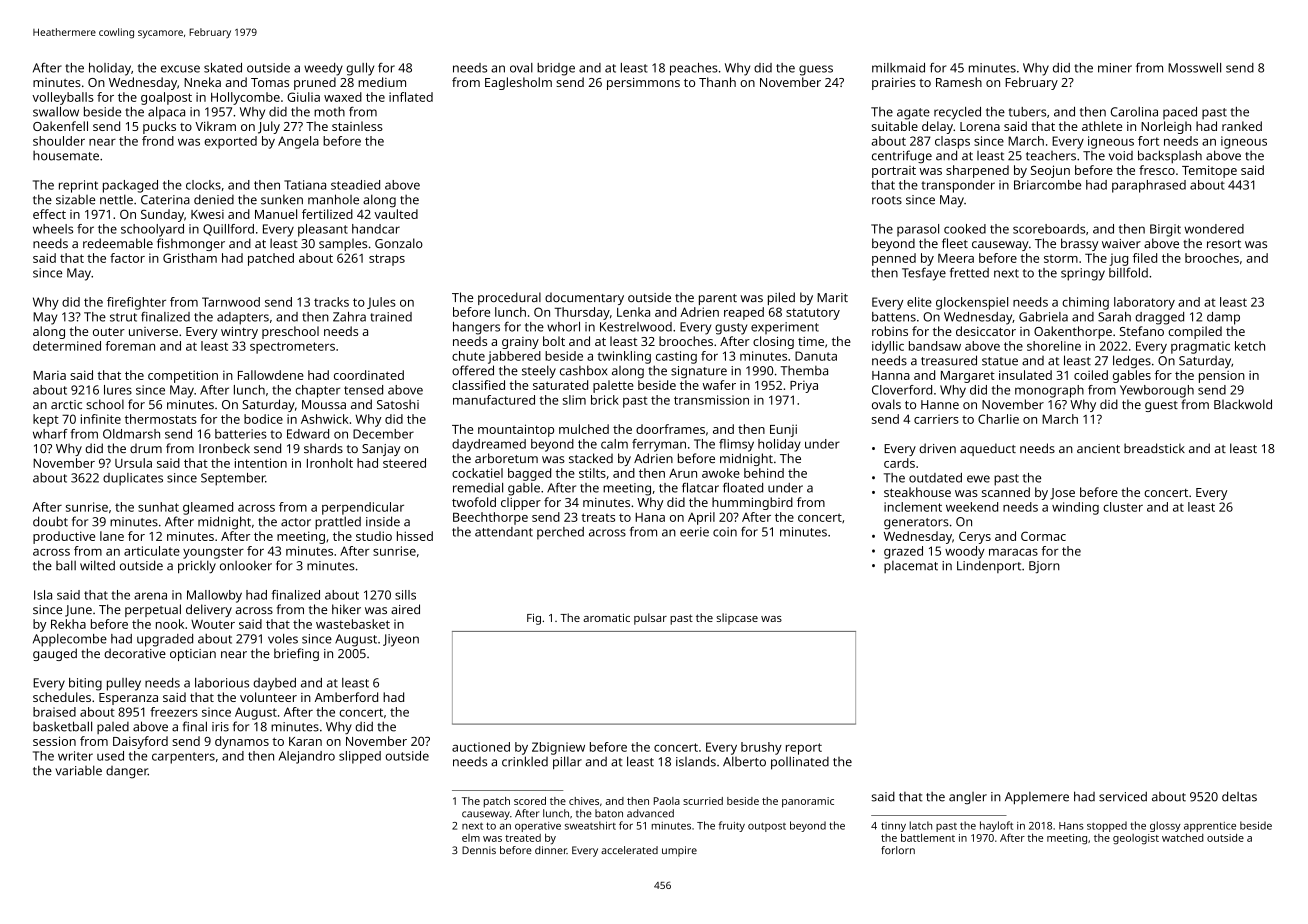 The height and width of the screenshot is (924, 1308). What do you see at coordinates (479, 850) in the screenshot?
I see `Dennis` at bounding box center [479, 850].
